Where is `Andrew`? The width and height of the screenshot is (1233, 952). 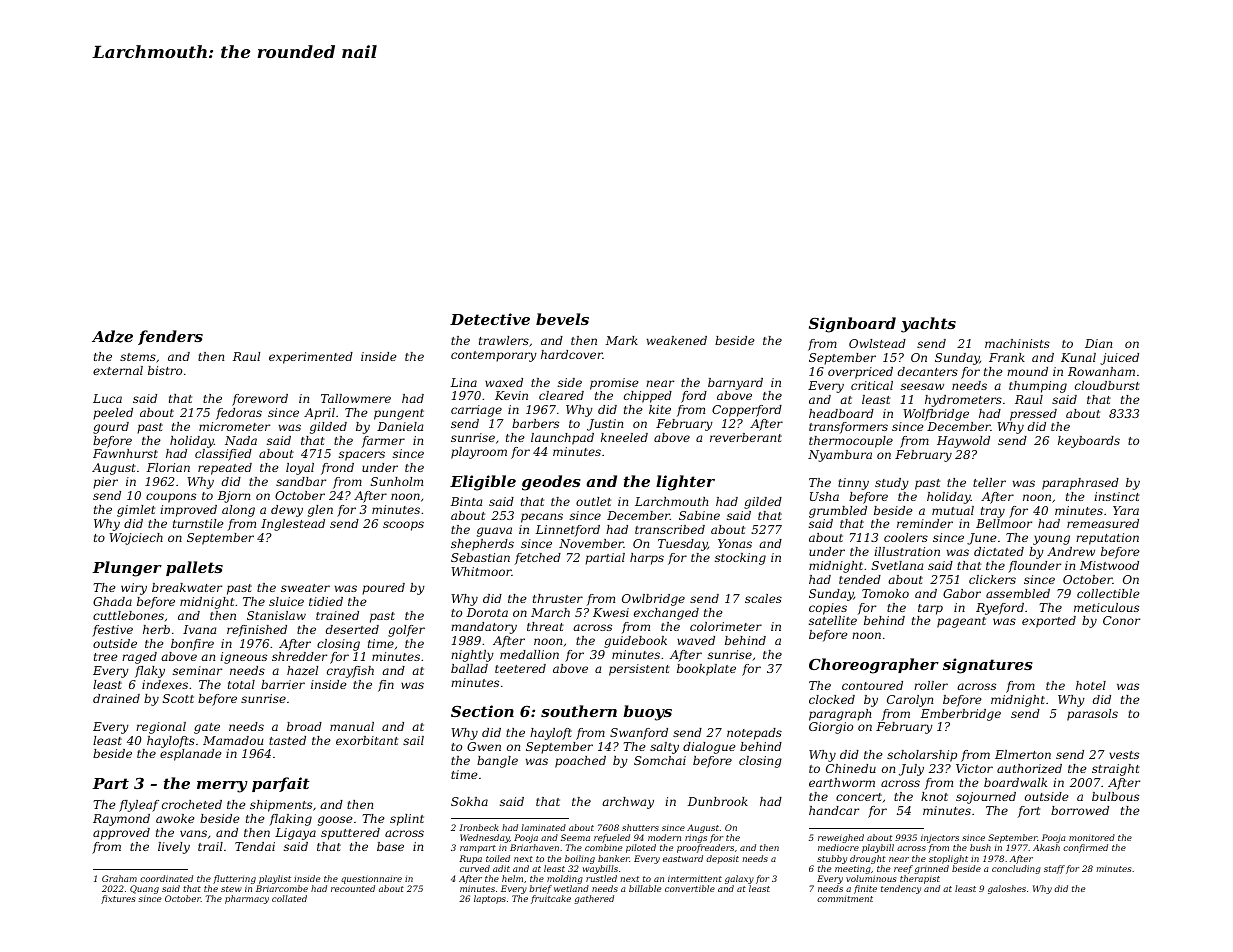
Andrew is located at coordinates (1071, 551).
